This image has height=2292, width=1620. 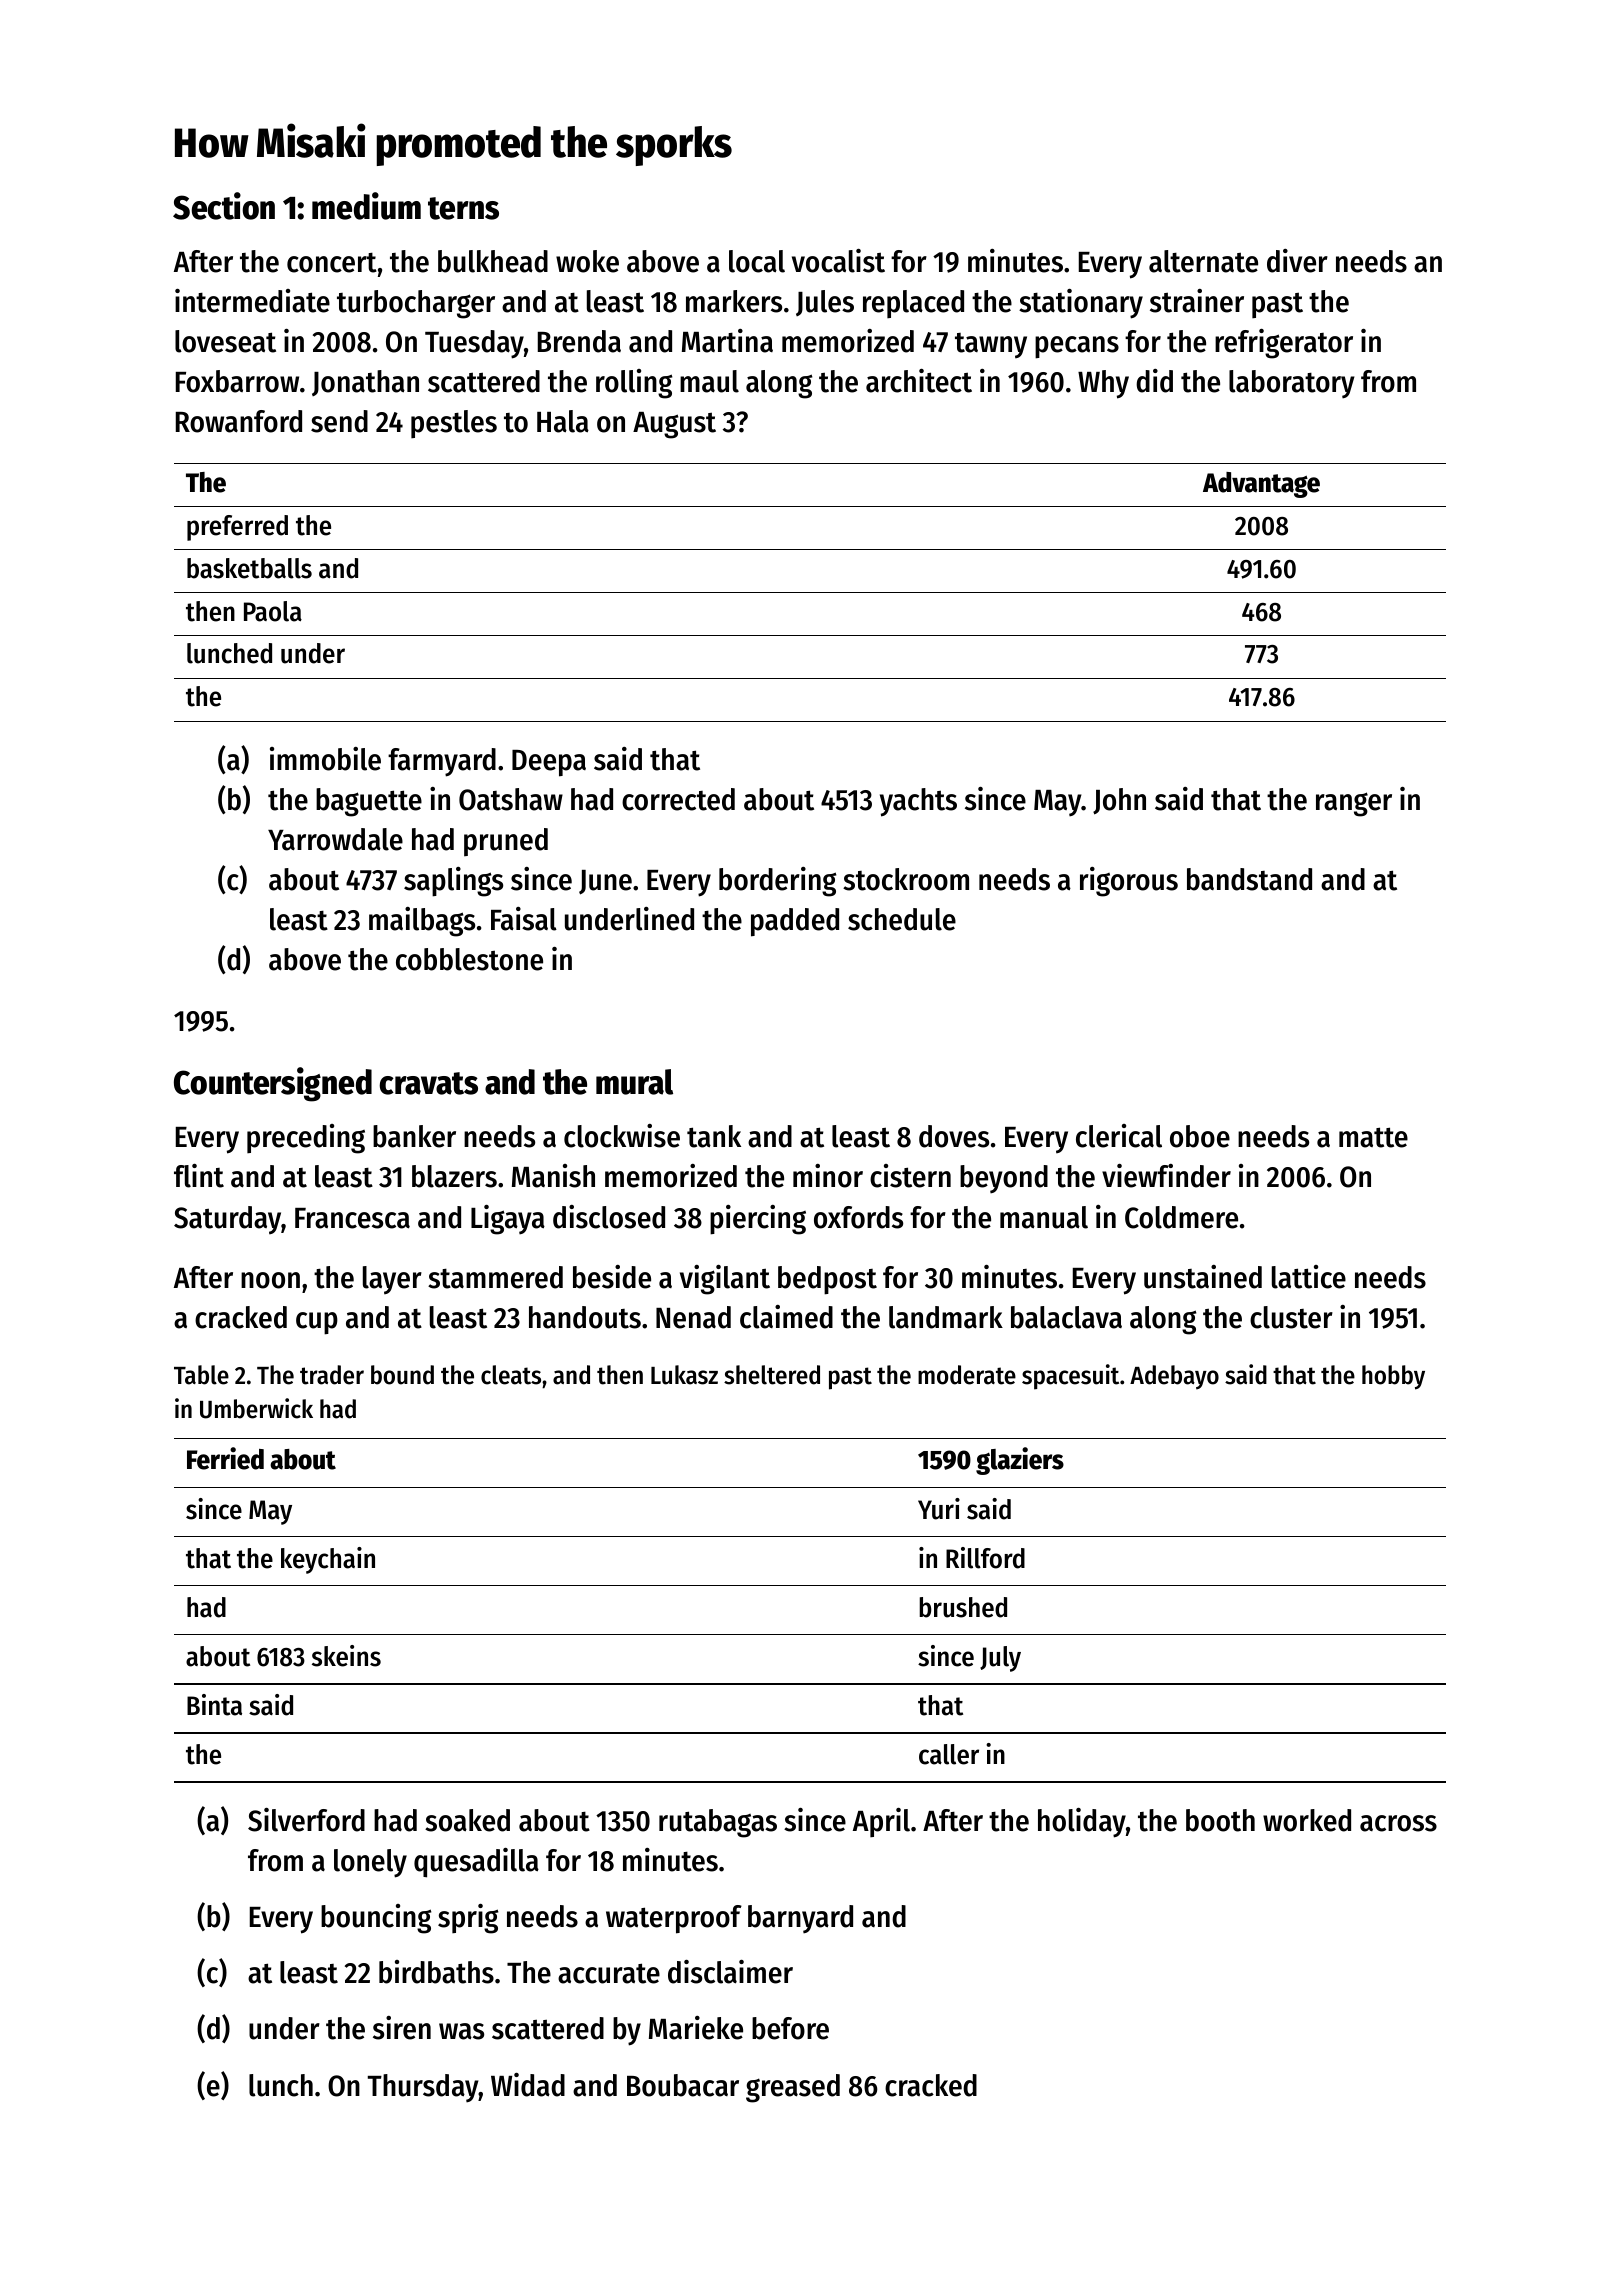 I want to click on Thursday, so click(x=423, y=2088).
